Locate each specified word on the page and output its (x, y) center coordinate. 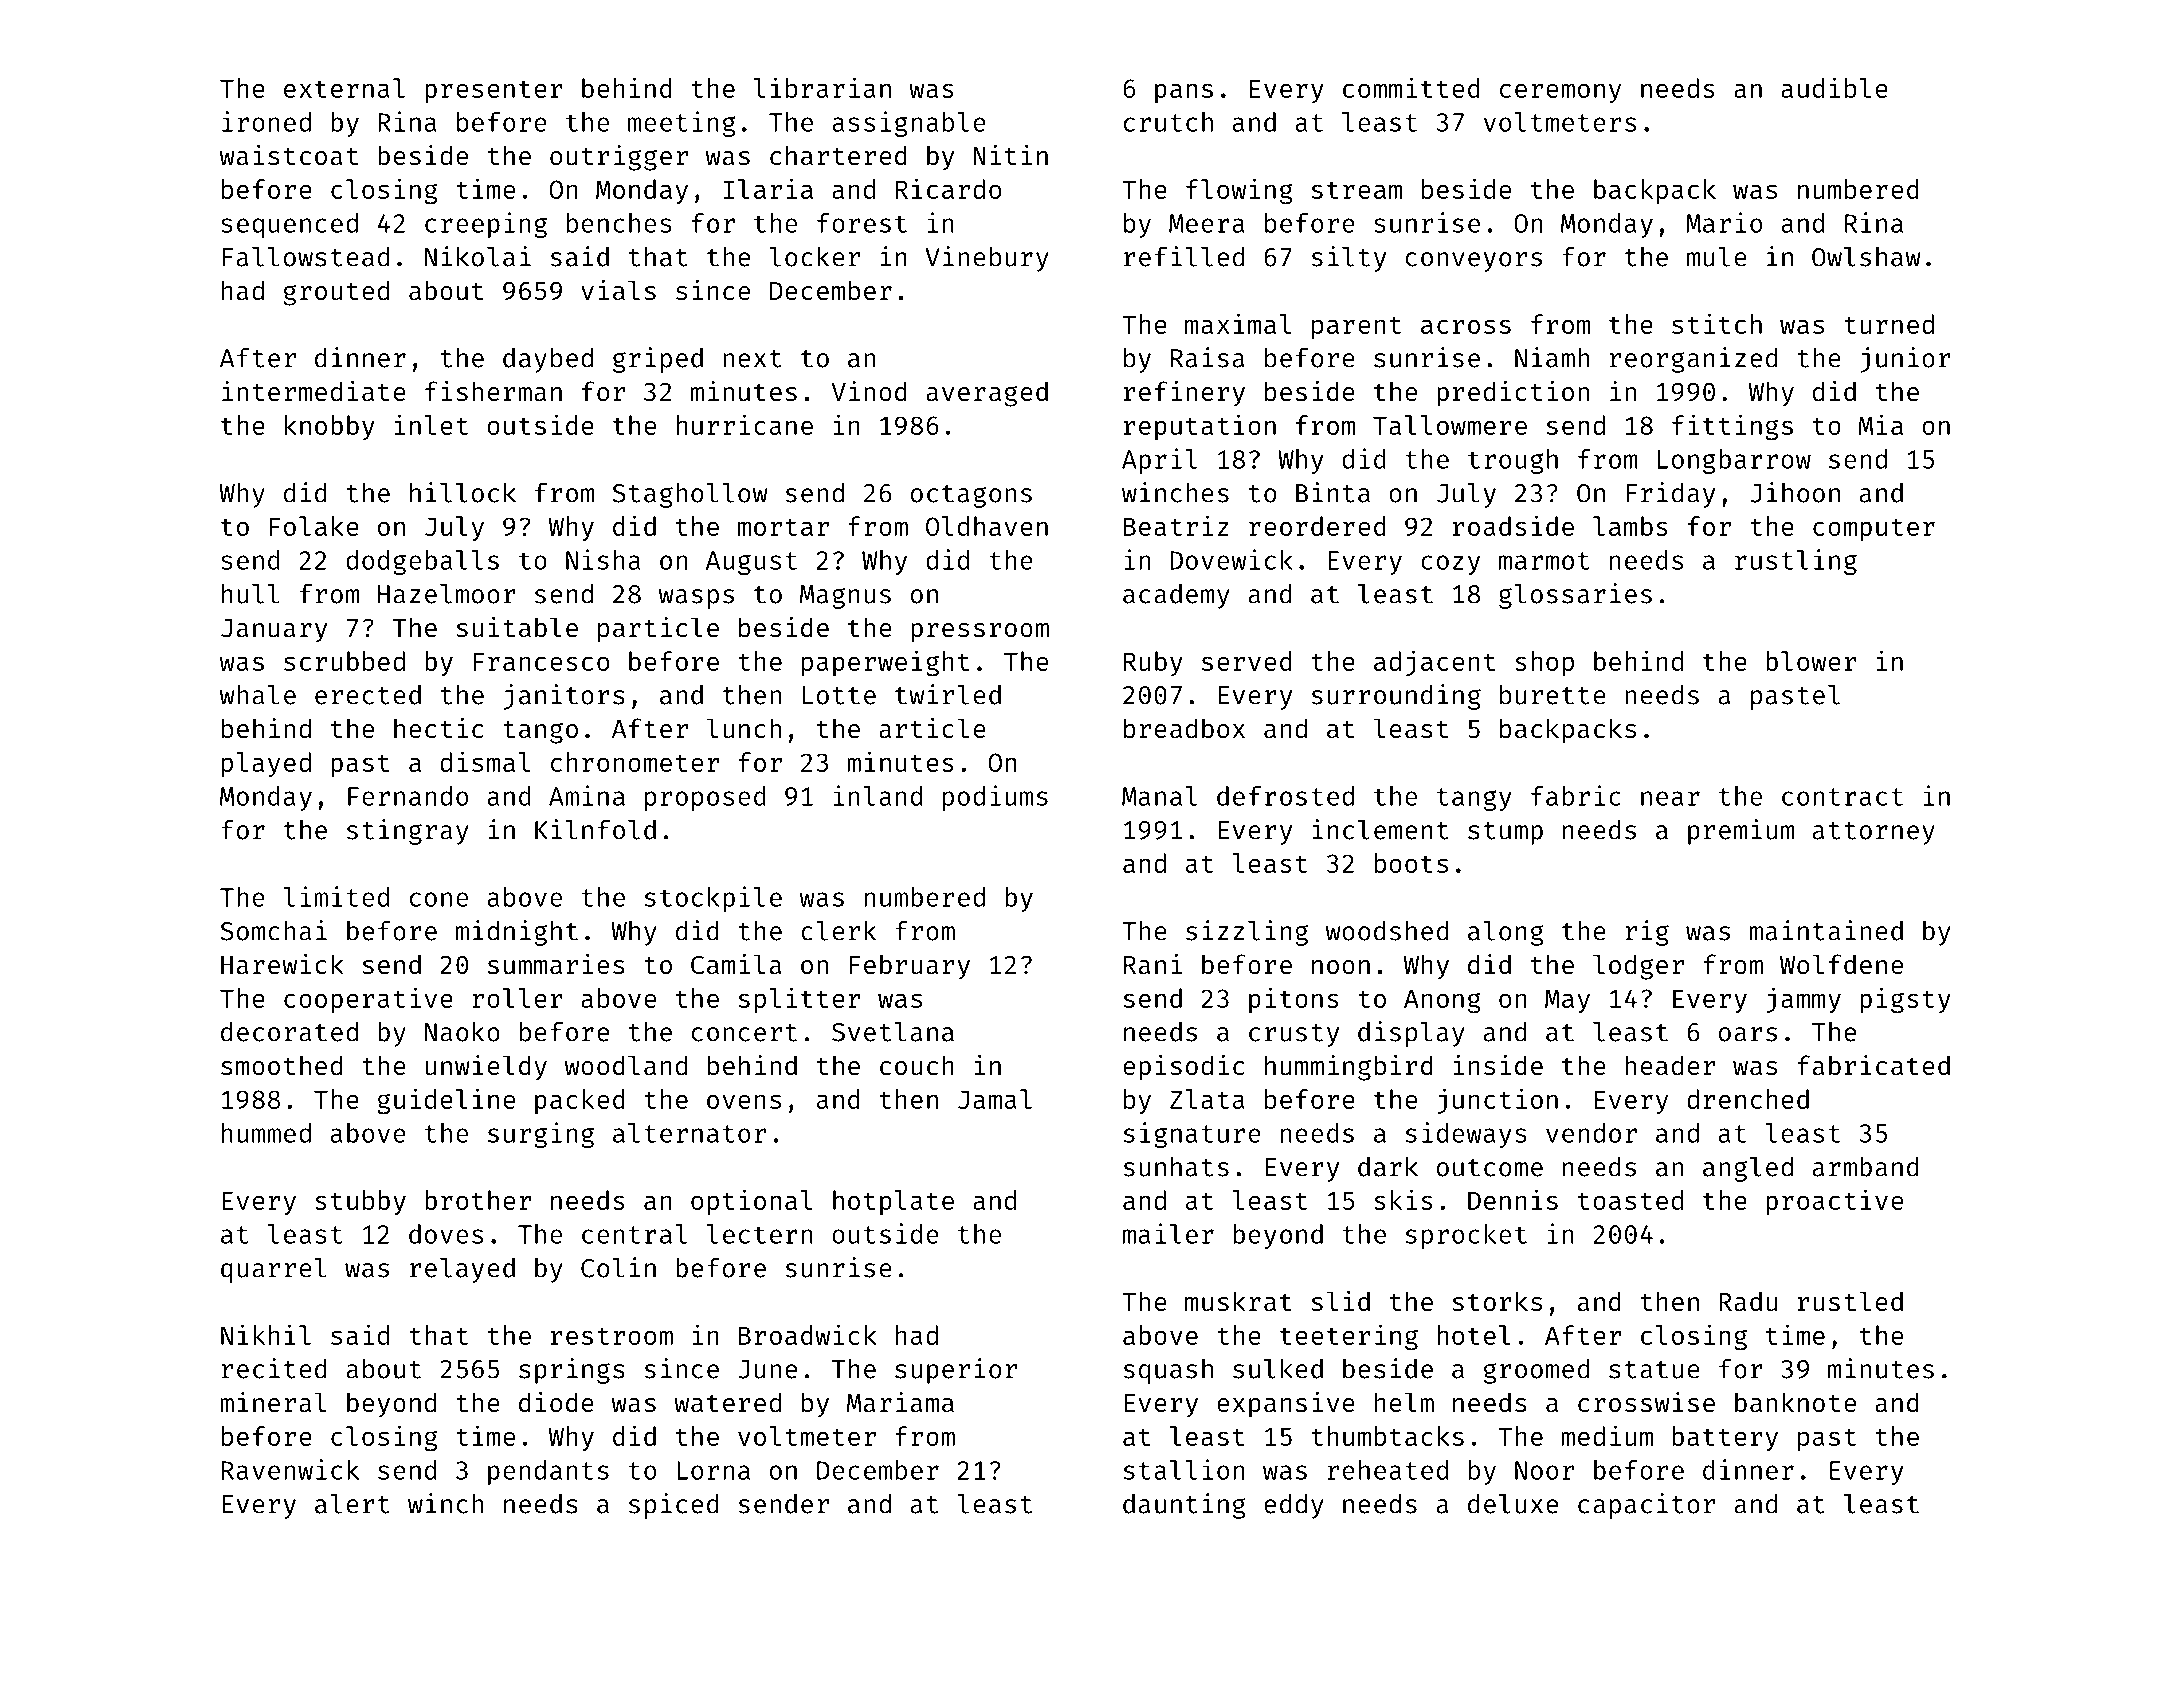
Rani (1153, 964)
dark (1388, 1167)
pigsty (1905, 1000)
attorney (1874, 833)
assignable (909, 124)
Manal (1159, 796)
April (1159, 461)
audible (1834, 87)
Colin (618, 1267)
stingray (407, 832)
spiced (674, 1506)
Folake (314, 526)
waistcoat (289, 155)
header (1670, 1065)
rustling (1796, 562)
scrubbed (344, 661)
